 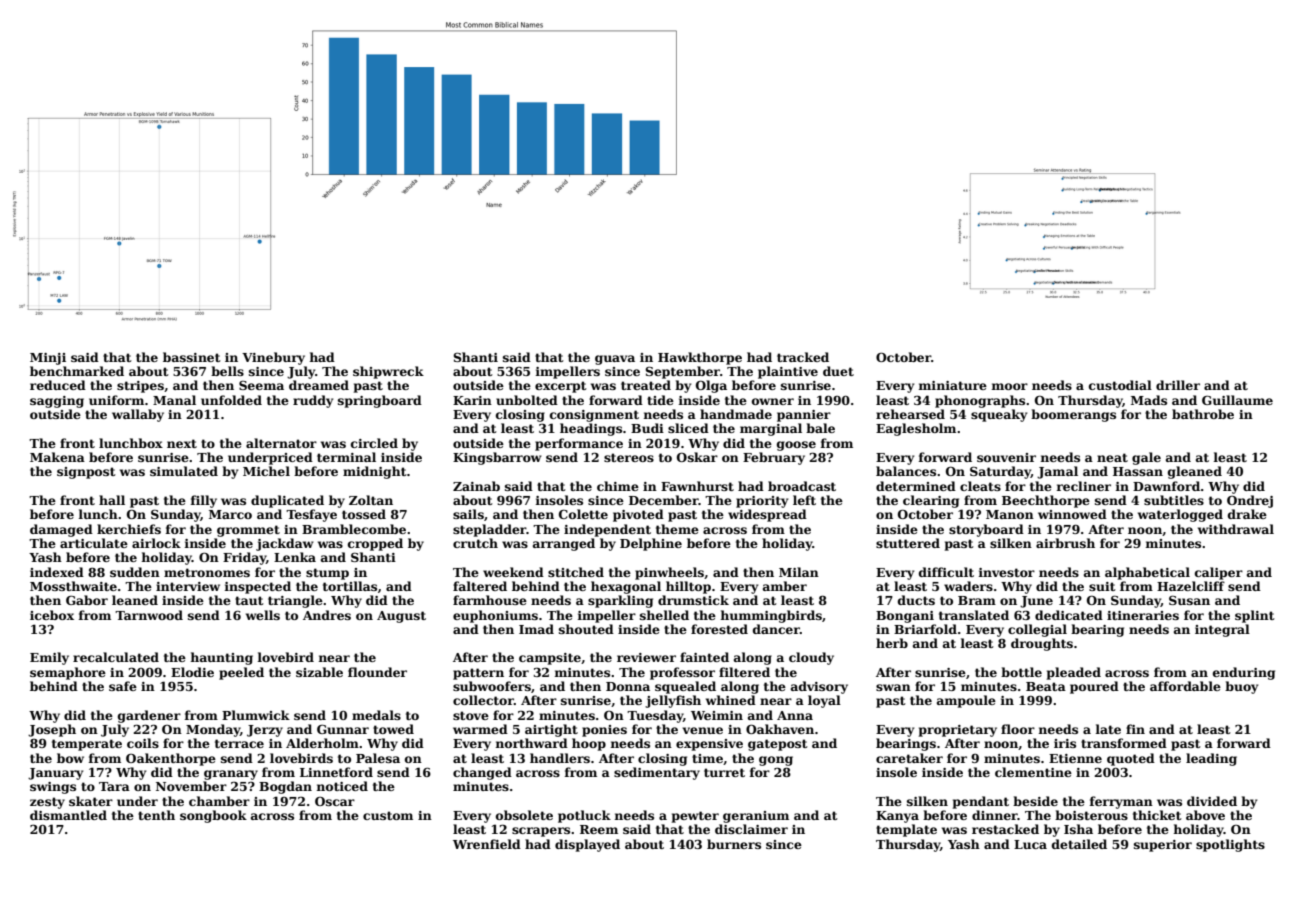 What do you see at coordinates (476, 486) in the screenshot?
I see `Zainab` at bounding box center [476, 486].
